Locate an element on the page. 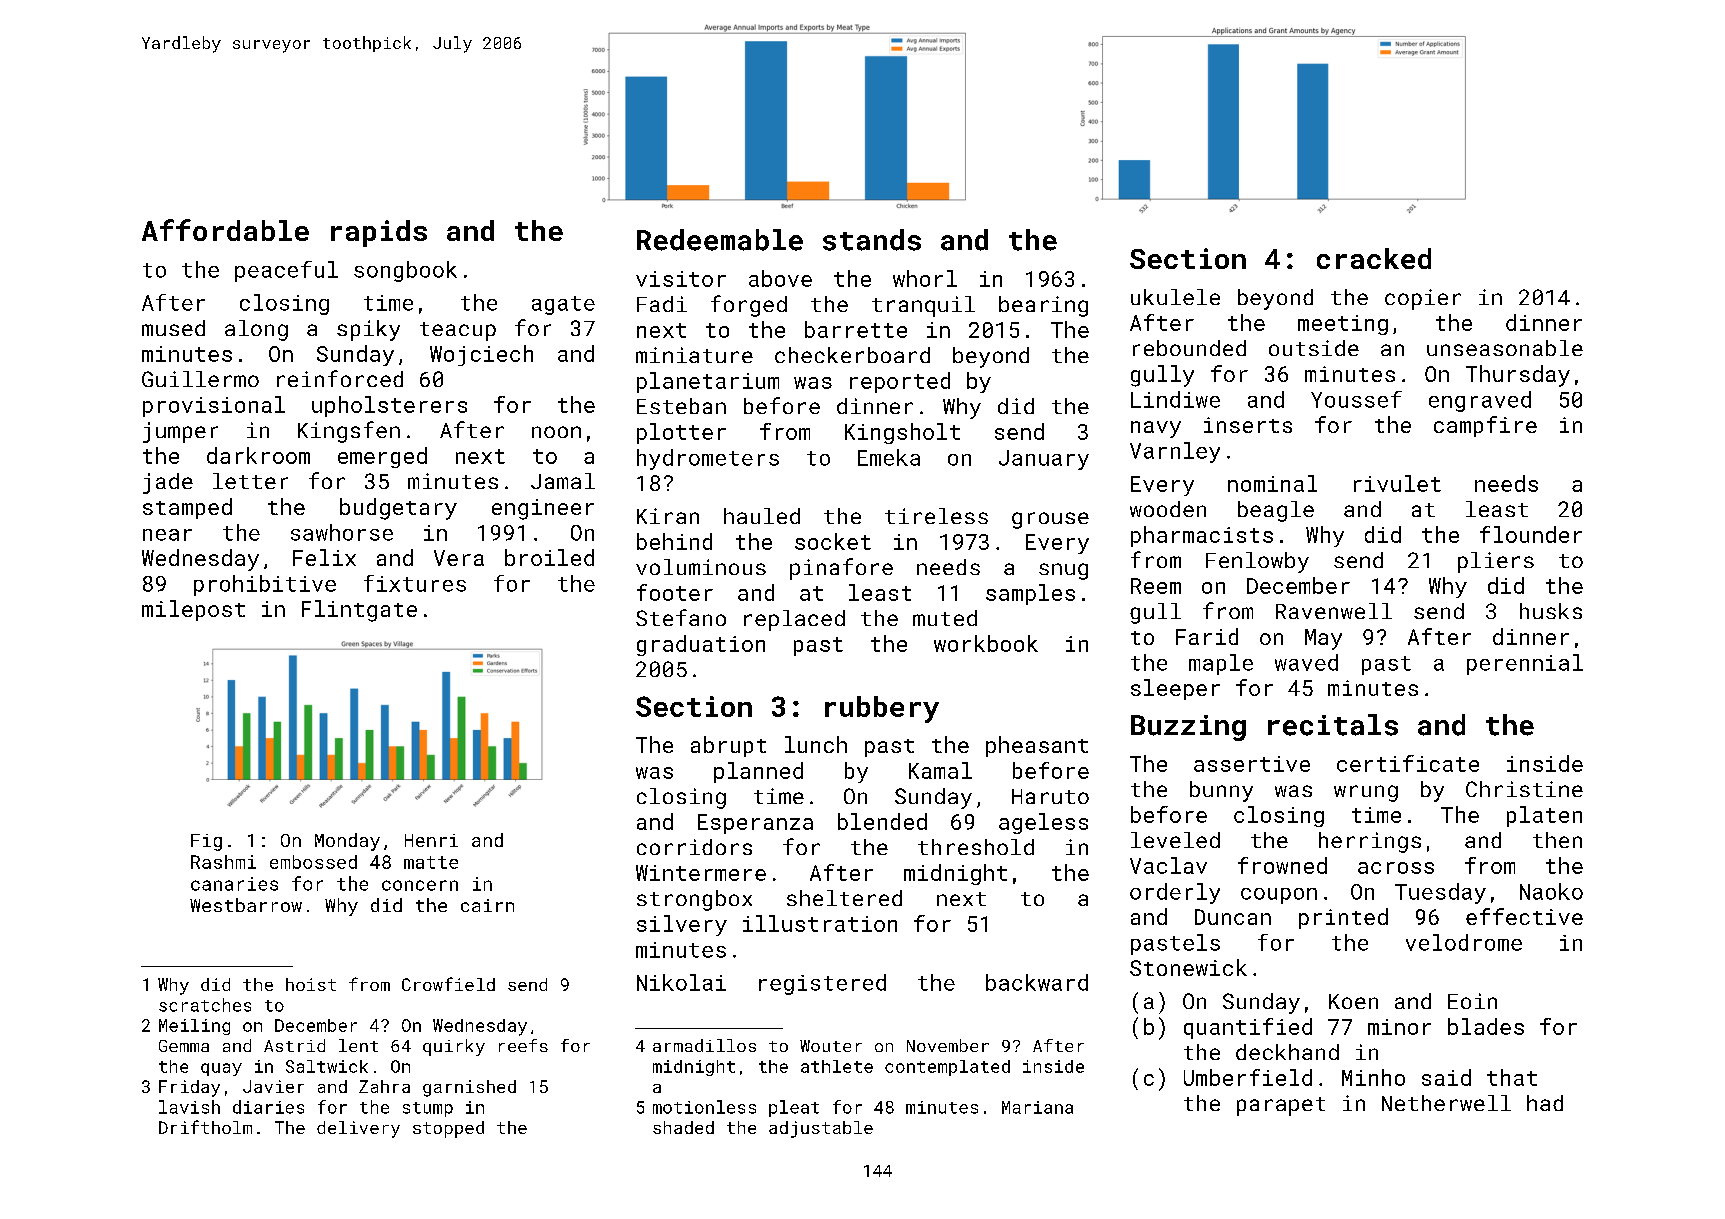 The image size is (1725, 1219). Wintermere is located at coordinates (701, 873).
